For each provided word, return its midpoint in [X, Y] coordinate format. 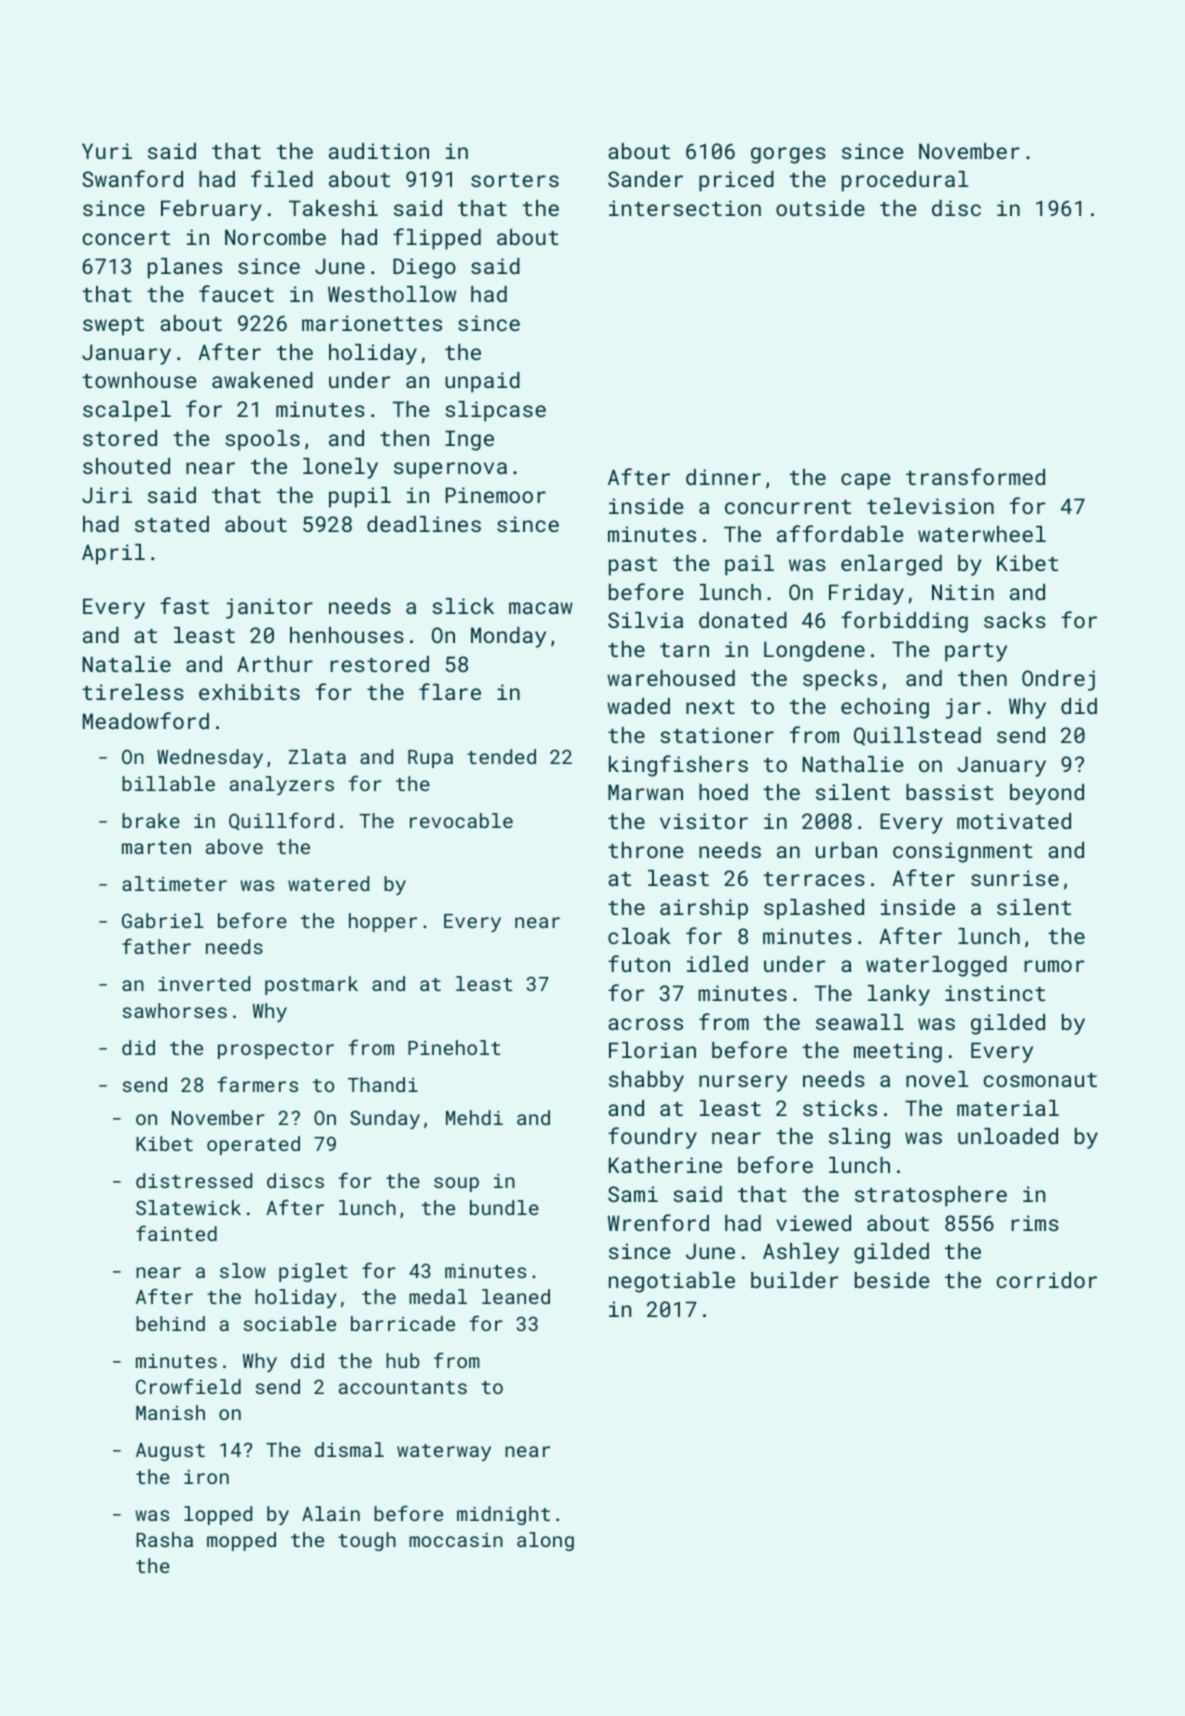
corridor [1047, 1280]
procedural [905, 181]
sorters [515, 180]
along [545, 1541]
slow [243, 1270]
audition [379, 151]
